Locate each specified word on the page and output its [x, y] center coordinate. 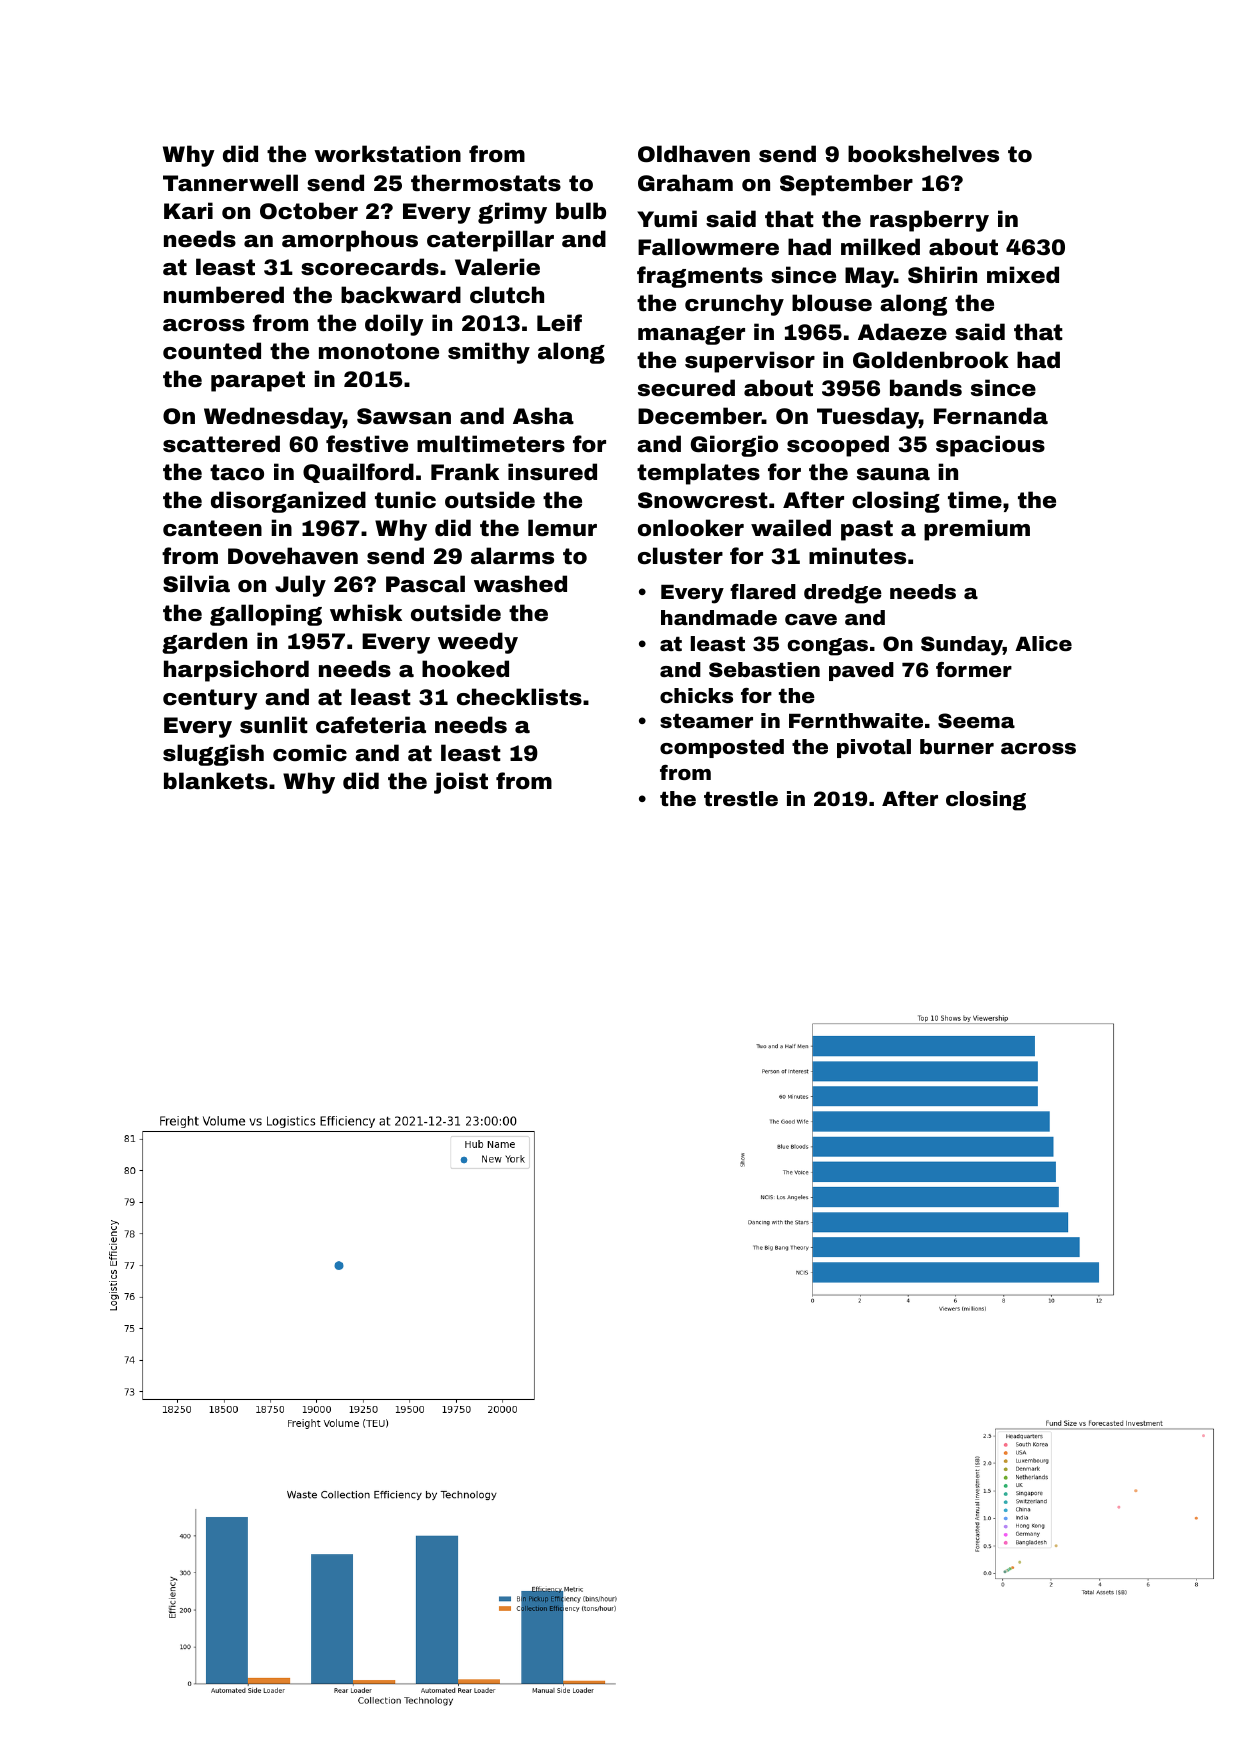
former [974, 669]
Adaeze [902, 331]
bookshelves [923, 153]
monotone [379, 351]
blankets [216, 781]
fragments [700, 277]
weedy [478, 643]
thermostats [486, 183]
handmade [719, 617]
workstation [387, 154]
